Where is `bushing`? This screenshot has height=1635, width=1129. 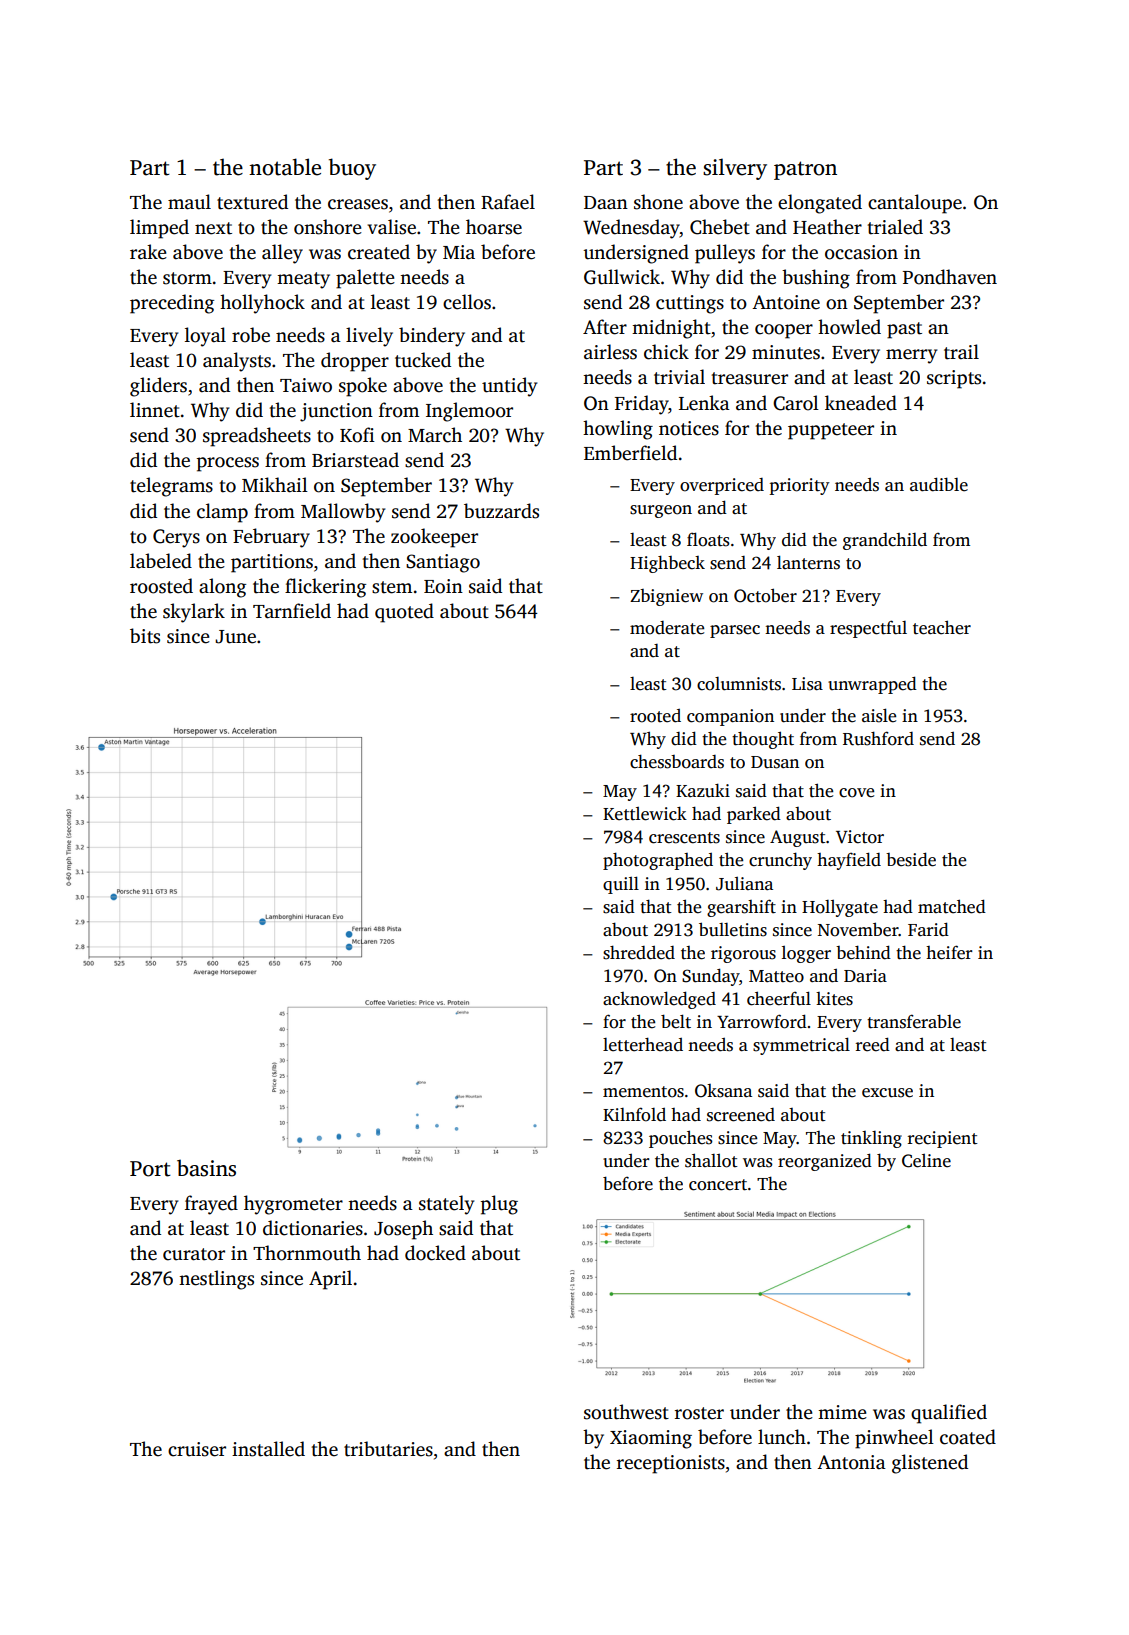
bushing is located at coordinates (816, 279).
